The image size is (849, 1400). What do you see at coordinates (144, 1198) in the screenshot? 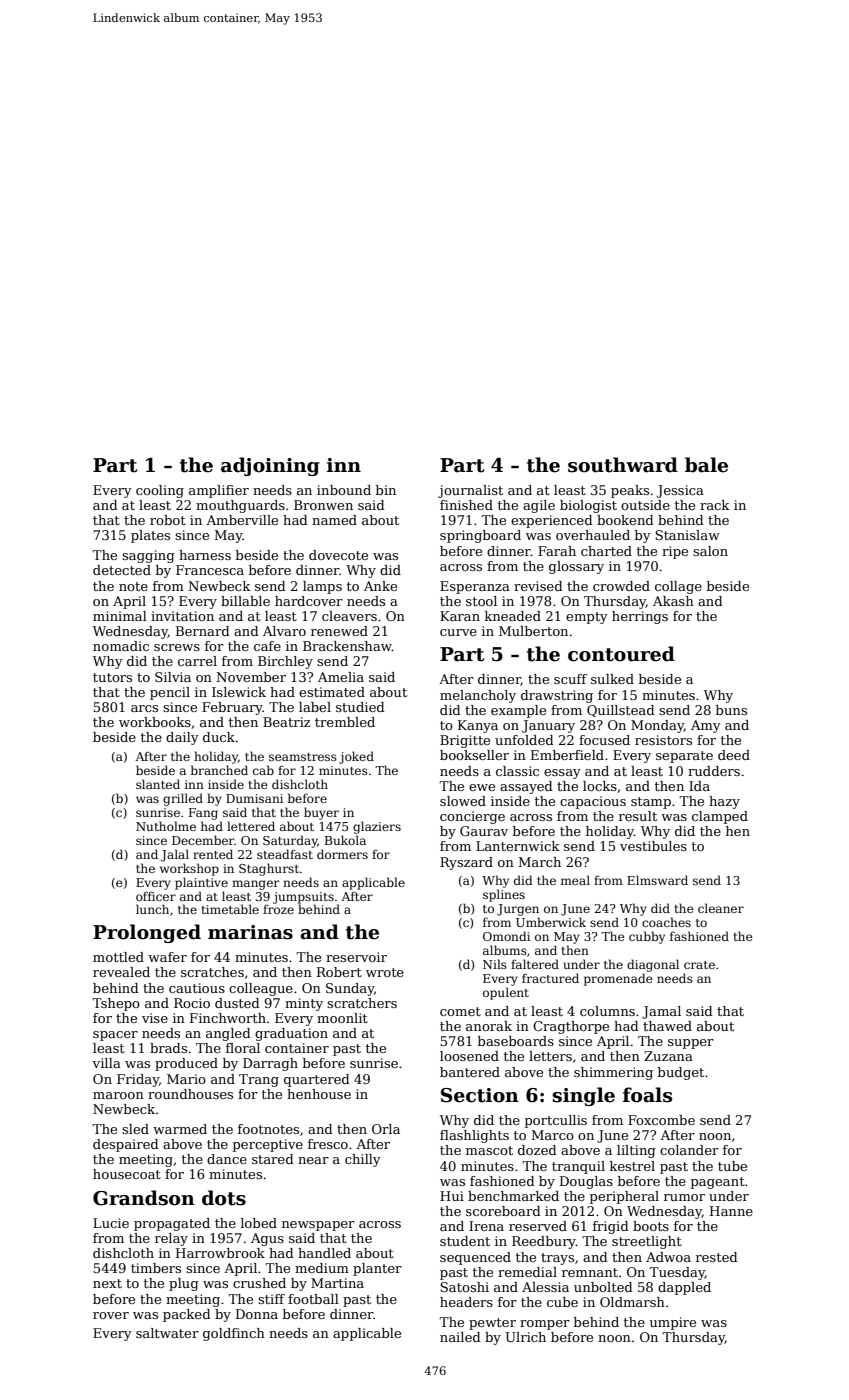
I see `Grandson` at bounding box center [144, 1198].
